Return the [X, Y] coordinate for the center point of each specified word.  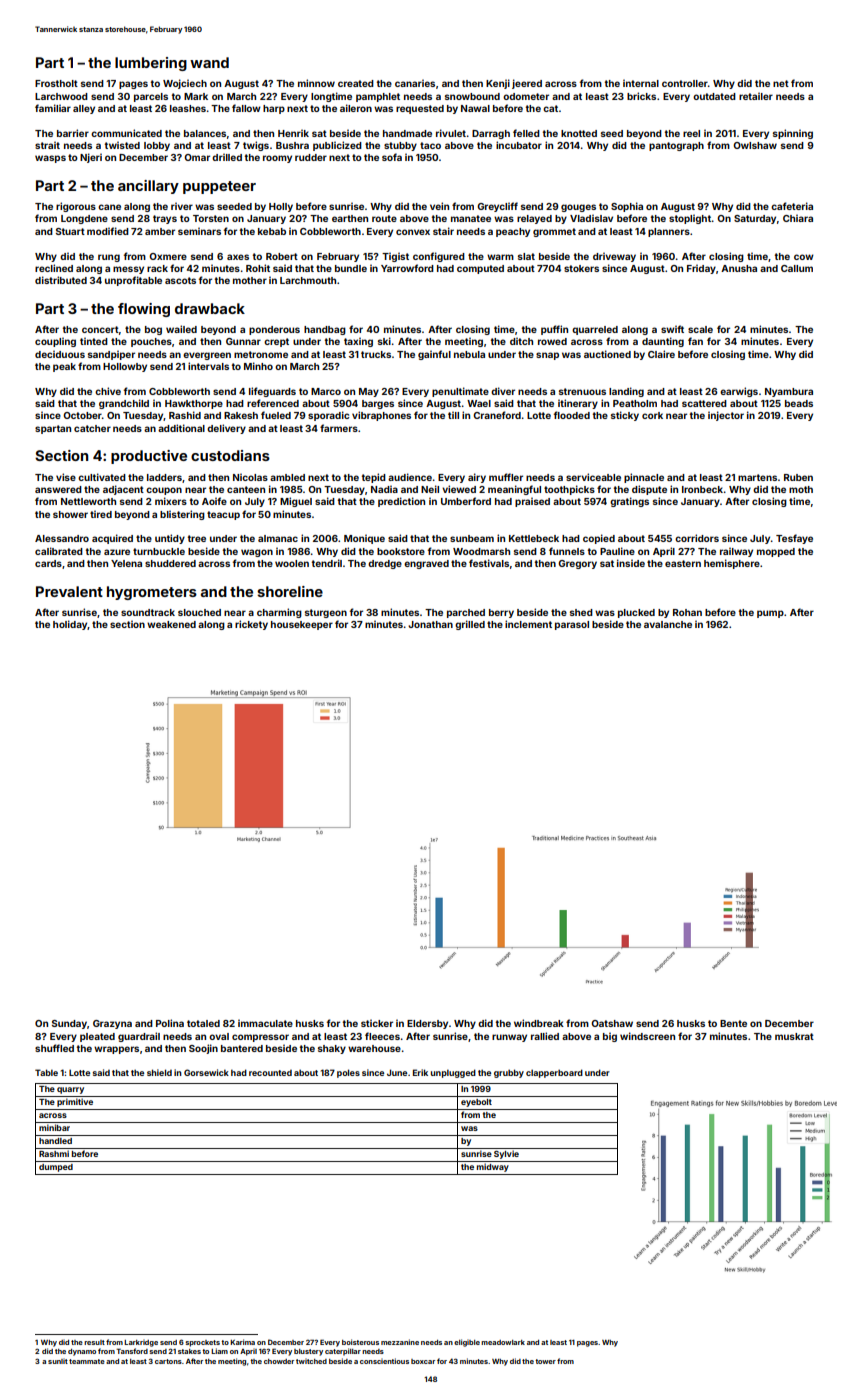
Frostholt [56, 83]
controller [685, 83]
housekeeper [302, 625]
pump [770, 614]
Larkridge [141, 1343]
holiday [70, 625]
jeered [527, 84]
